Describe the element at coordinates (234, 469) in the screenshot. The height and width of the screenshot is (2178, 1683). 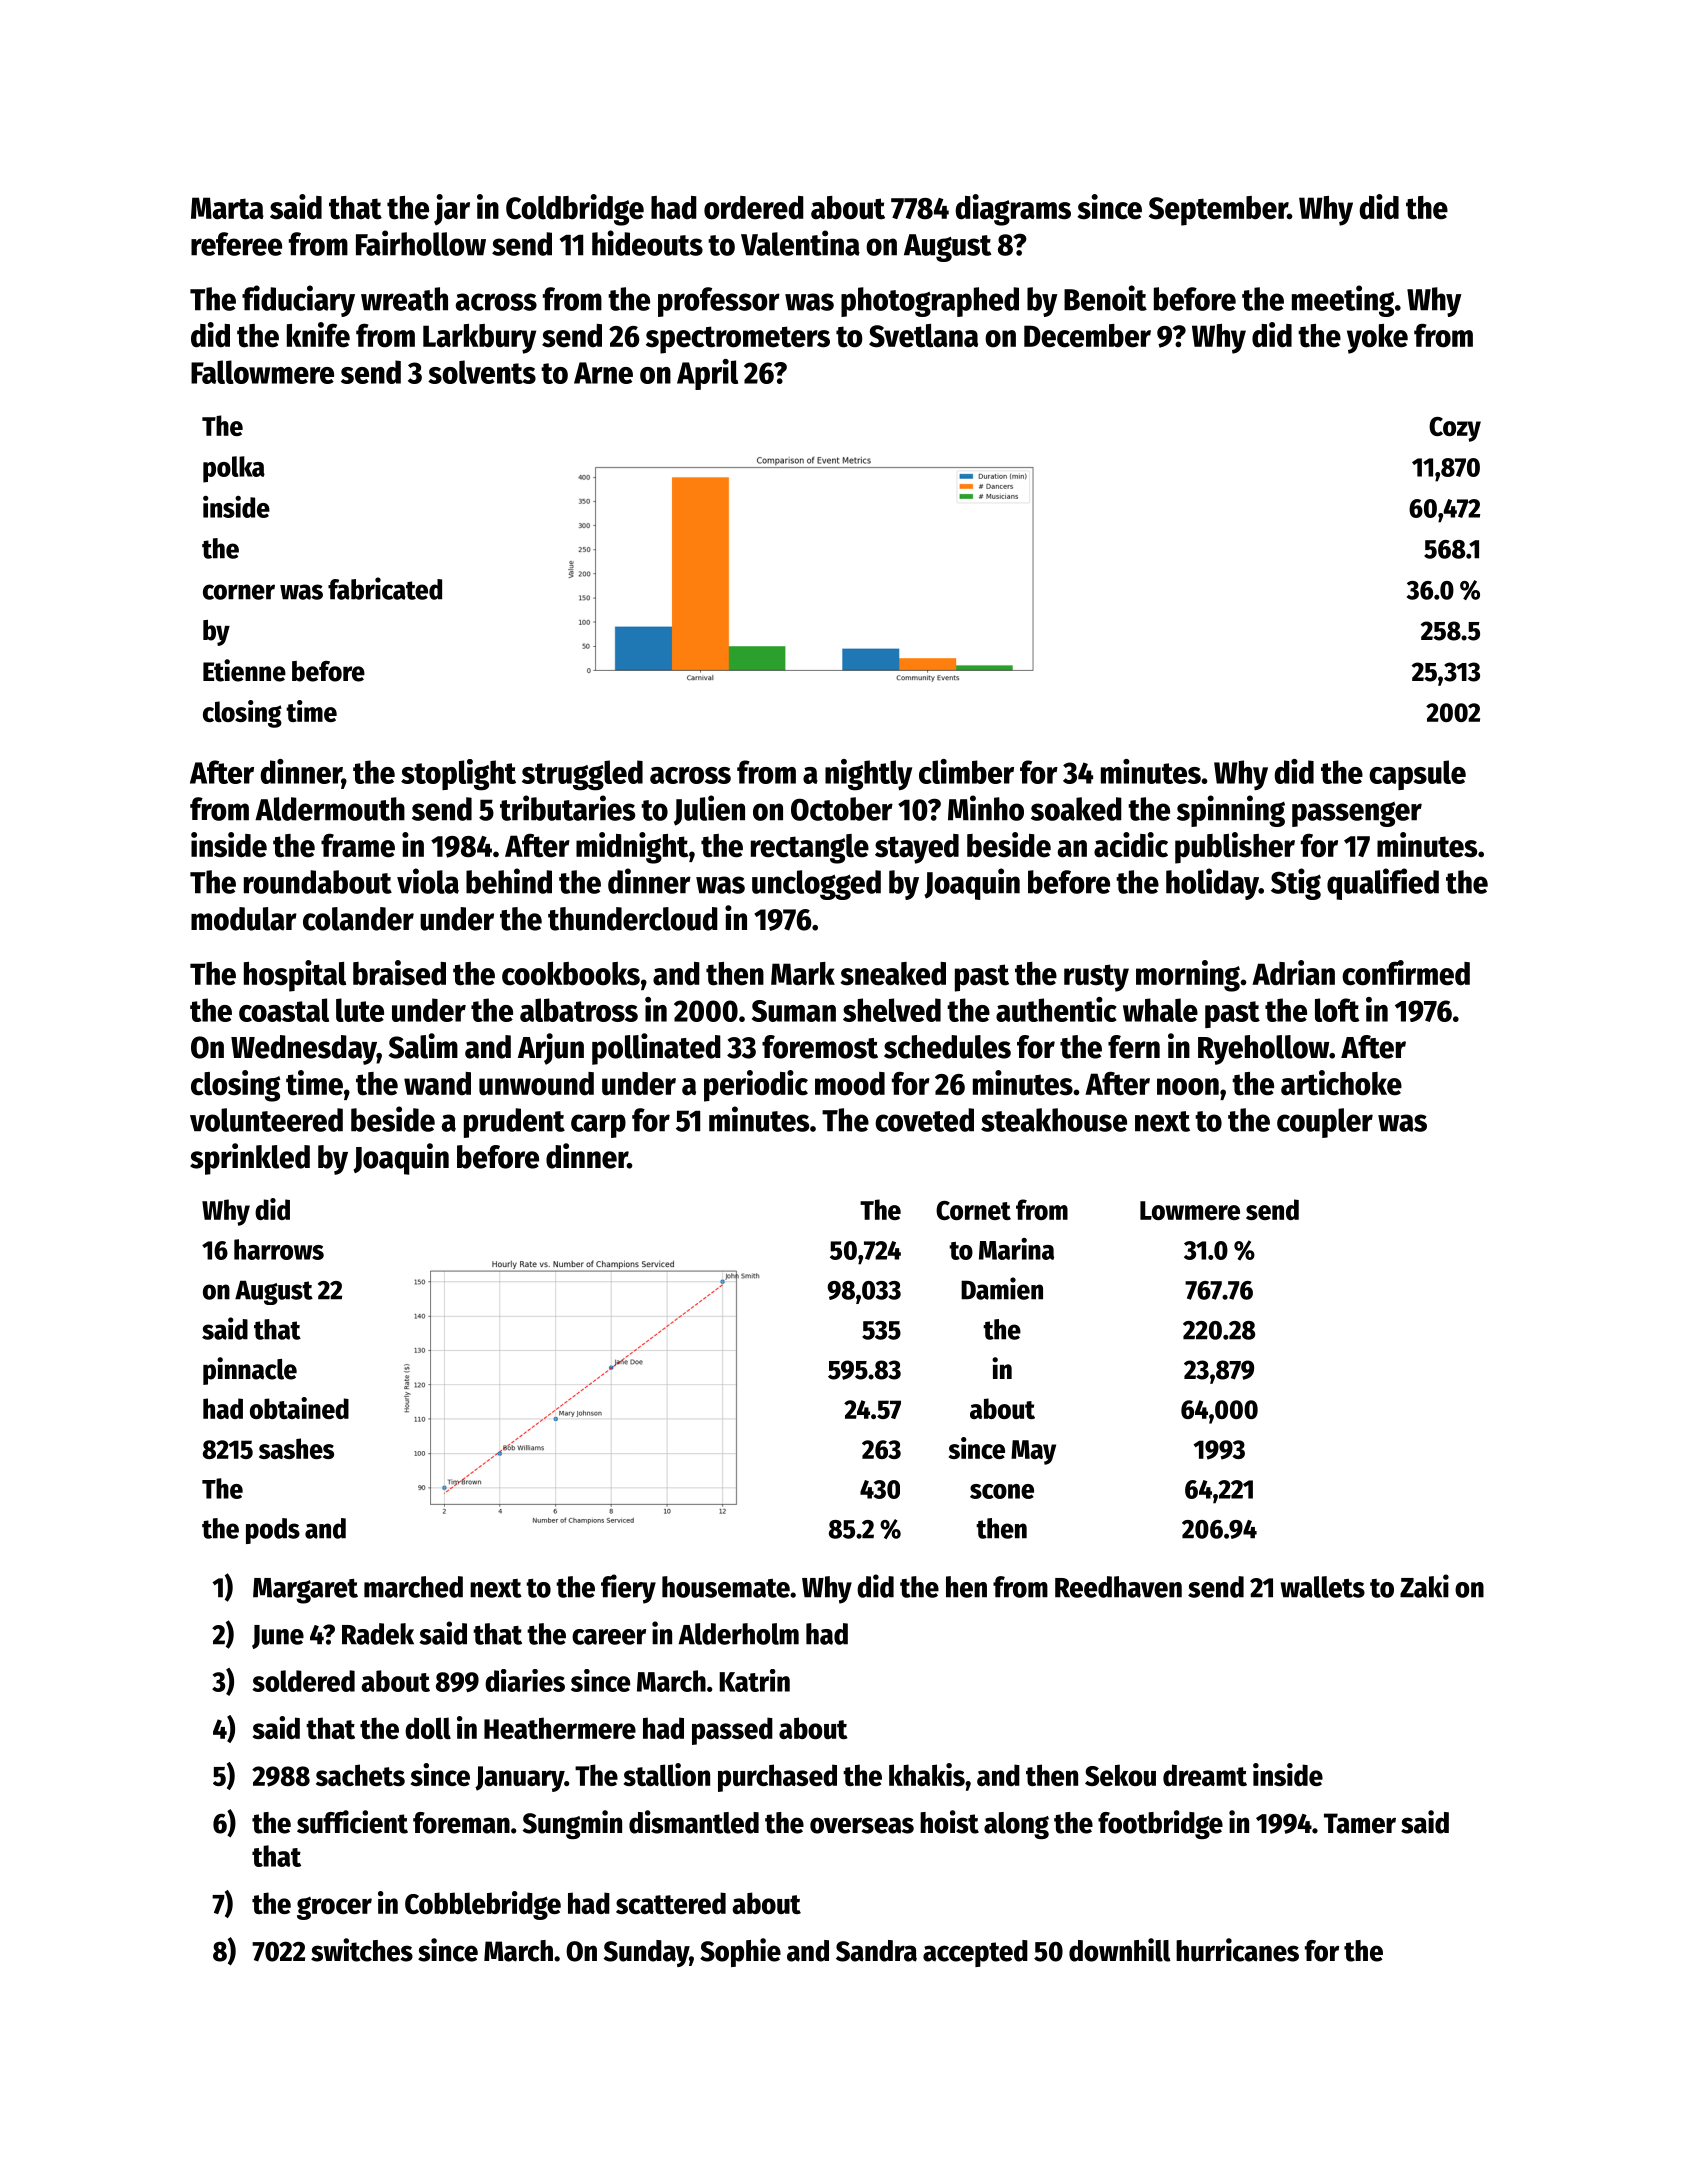
I see `polka` at that location.
